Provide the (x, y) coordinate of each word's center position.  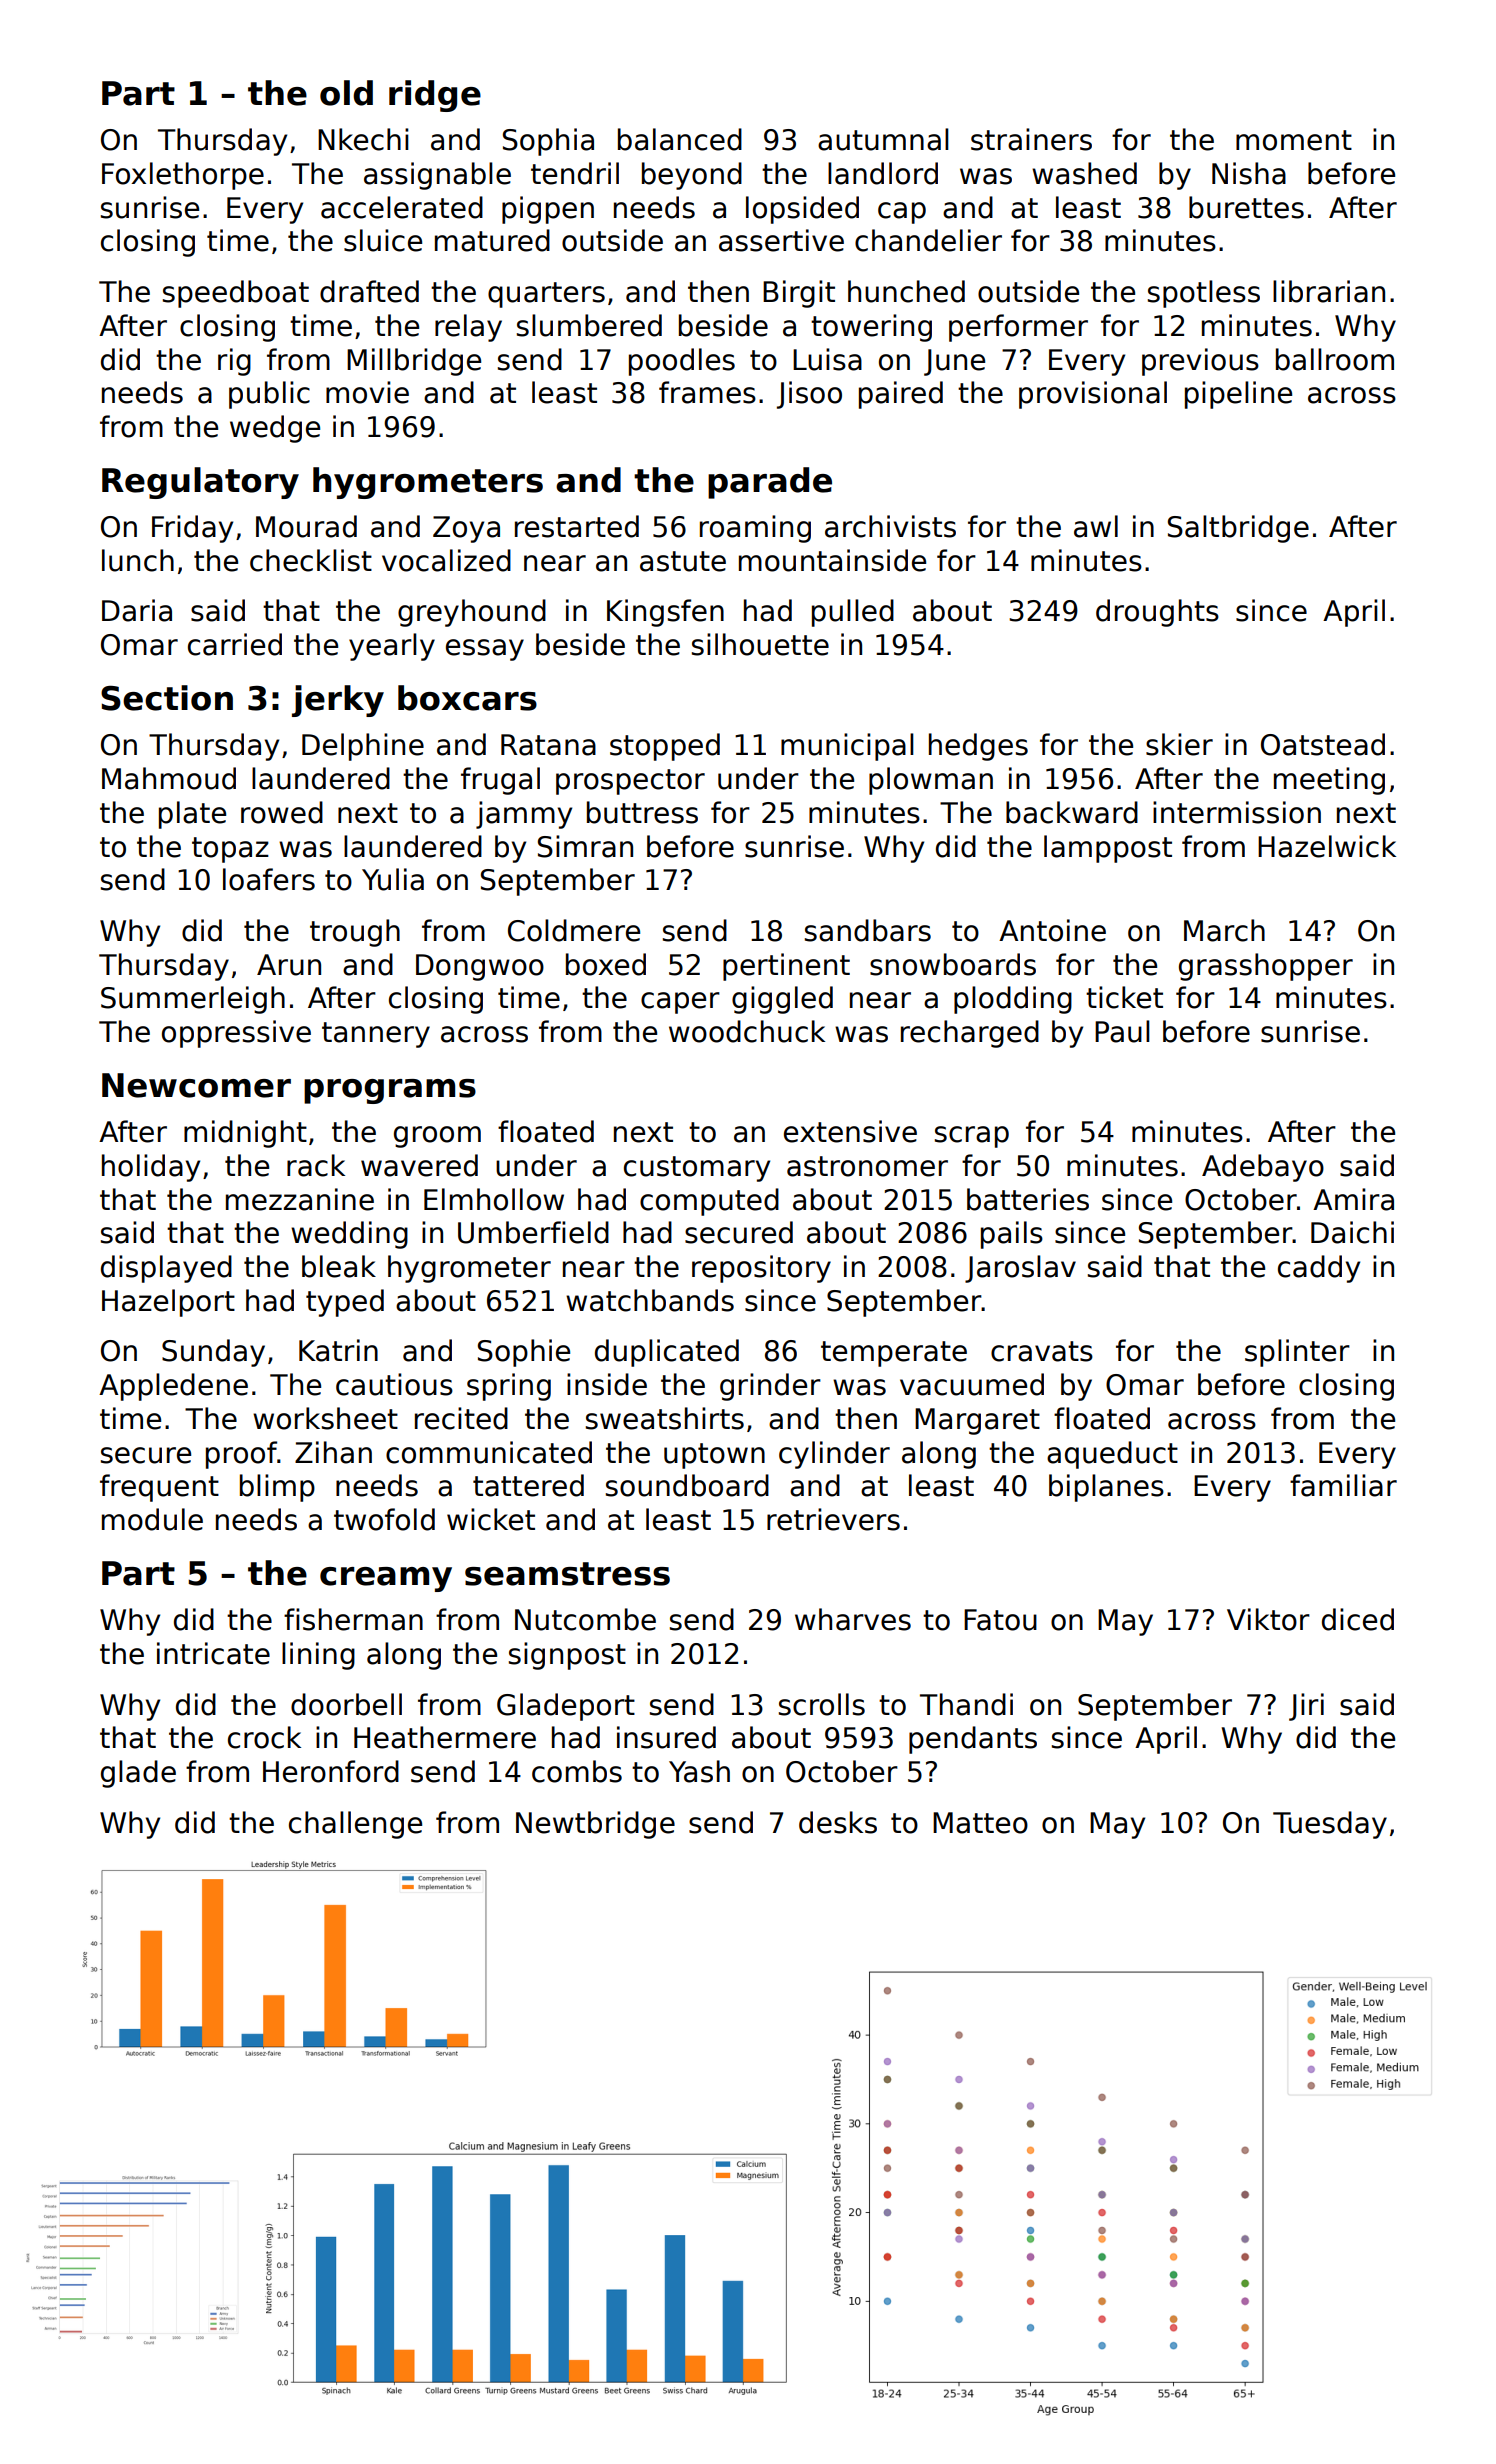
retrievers (833, 1519)
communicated (489, 1452)
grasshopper (1266, 967)
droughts (1157, 613)
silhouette (760, 644)
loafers (269, 879)
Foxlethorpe (183, 176)
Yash (699, 1771)
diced (1358, 1619)
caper (680, 1003)
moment (1294, 140)
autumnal (883, 139)
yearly (392, 647)
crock (264, 1737)
